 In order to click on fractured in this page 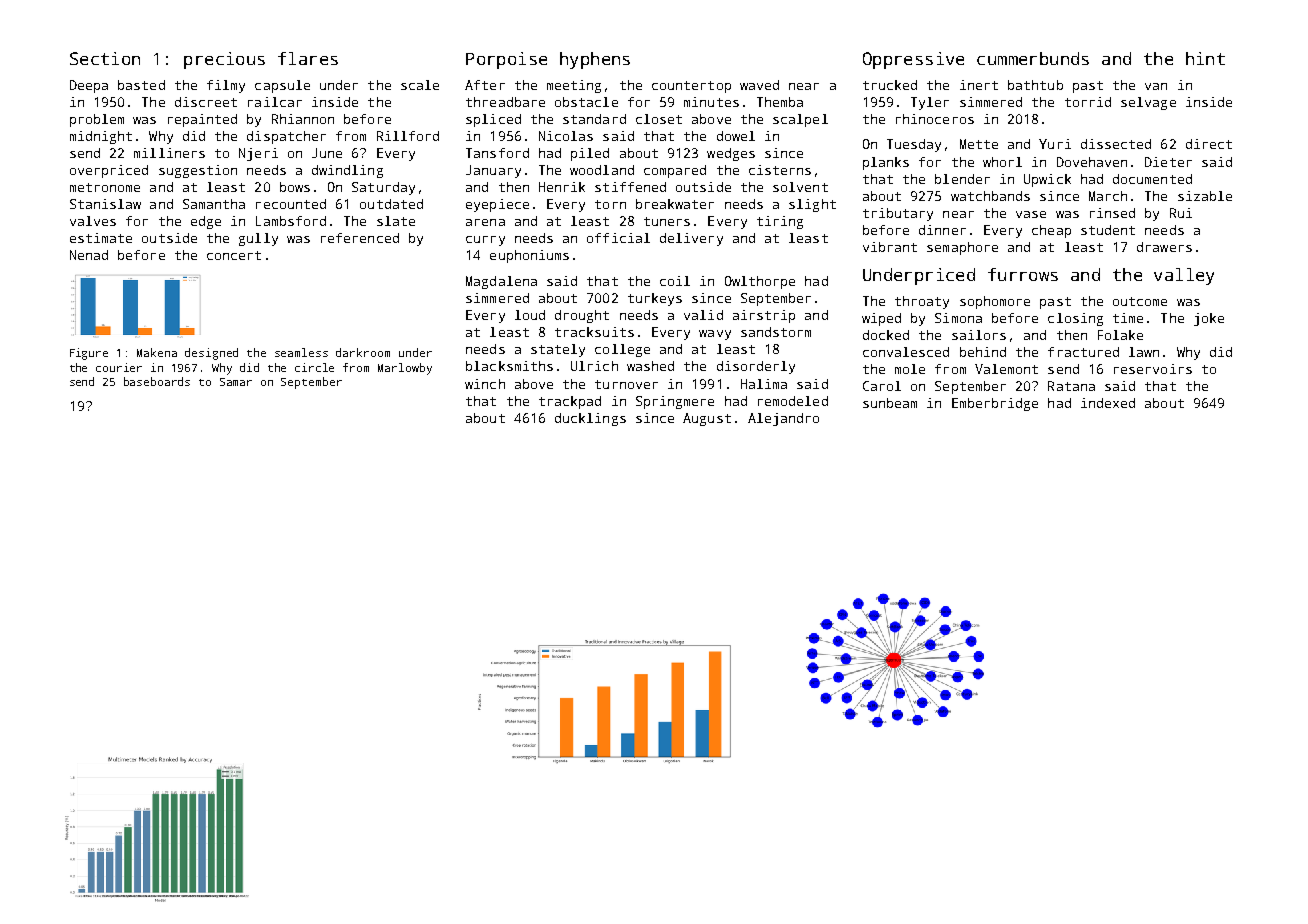, I will do `click(1083, 352)`.
